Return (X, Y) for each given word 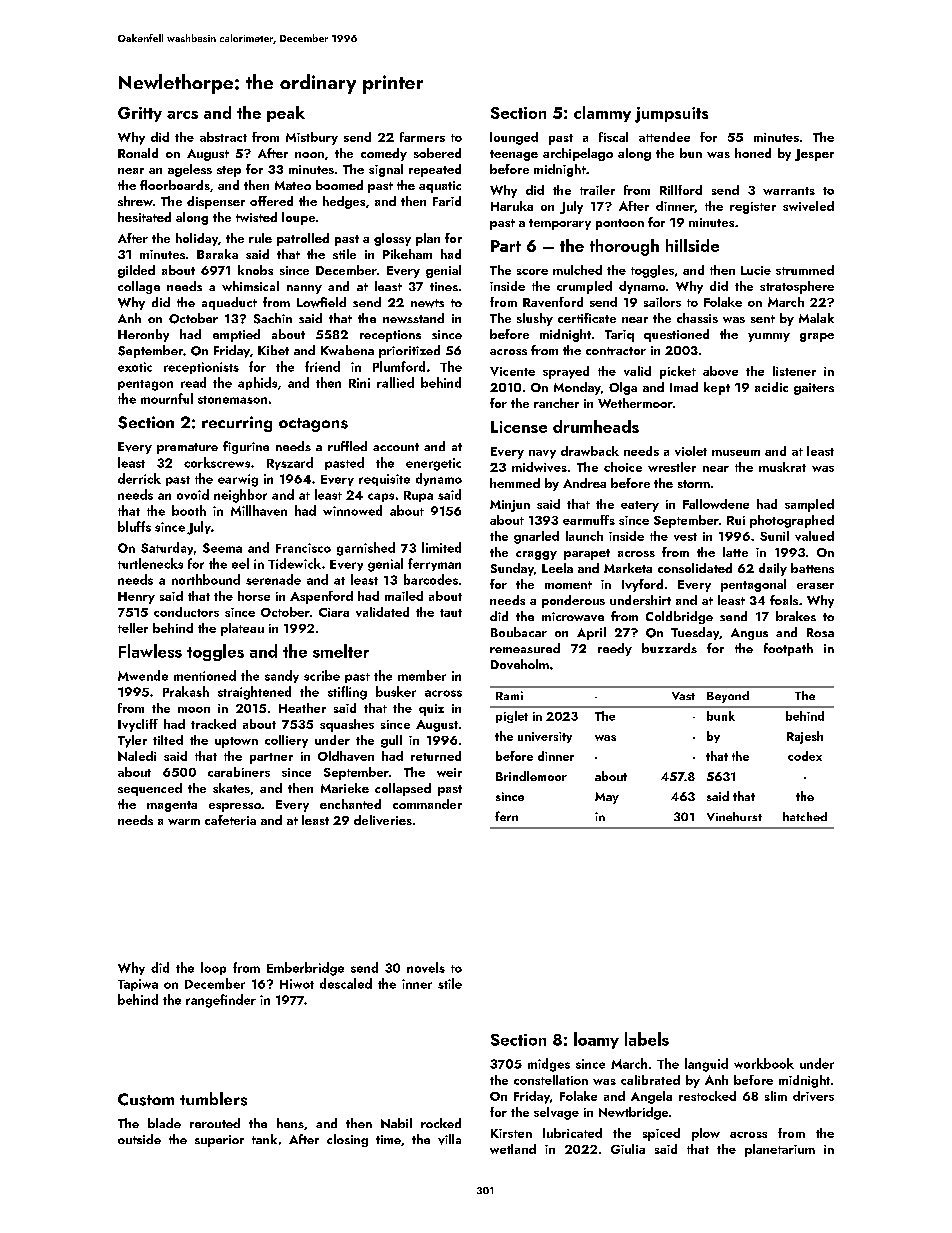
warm (184, 822)
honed (753, 153)
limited (441, 547)
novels (426, 967)
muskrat (782, 467)
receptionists (201, 368)
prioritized (409, 351)
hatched (805, 816)
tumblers (213, 1099)
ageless (190, 170)
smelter (341, 651)
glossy (392, 239)
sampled (809, 505)
